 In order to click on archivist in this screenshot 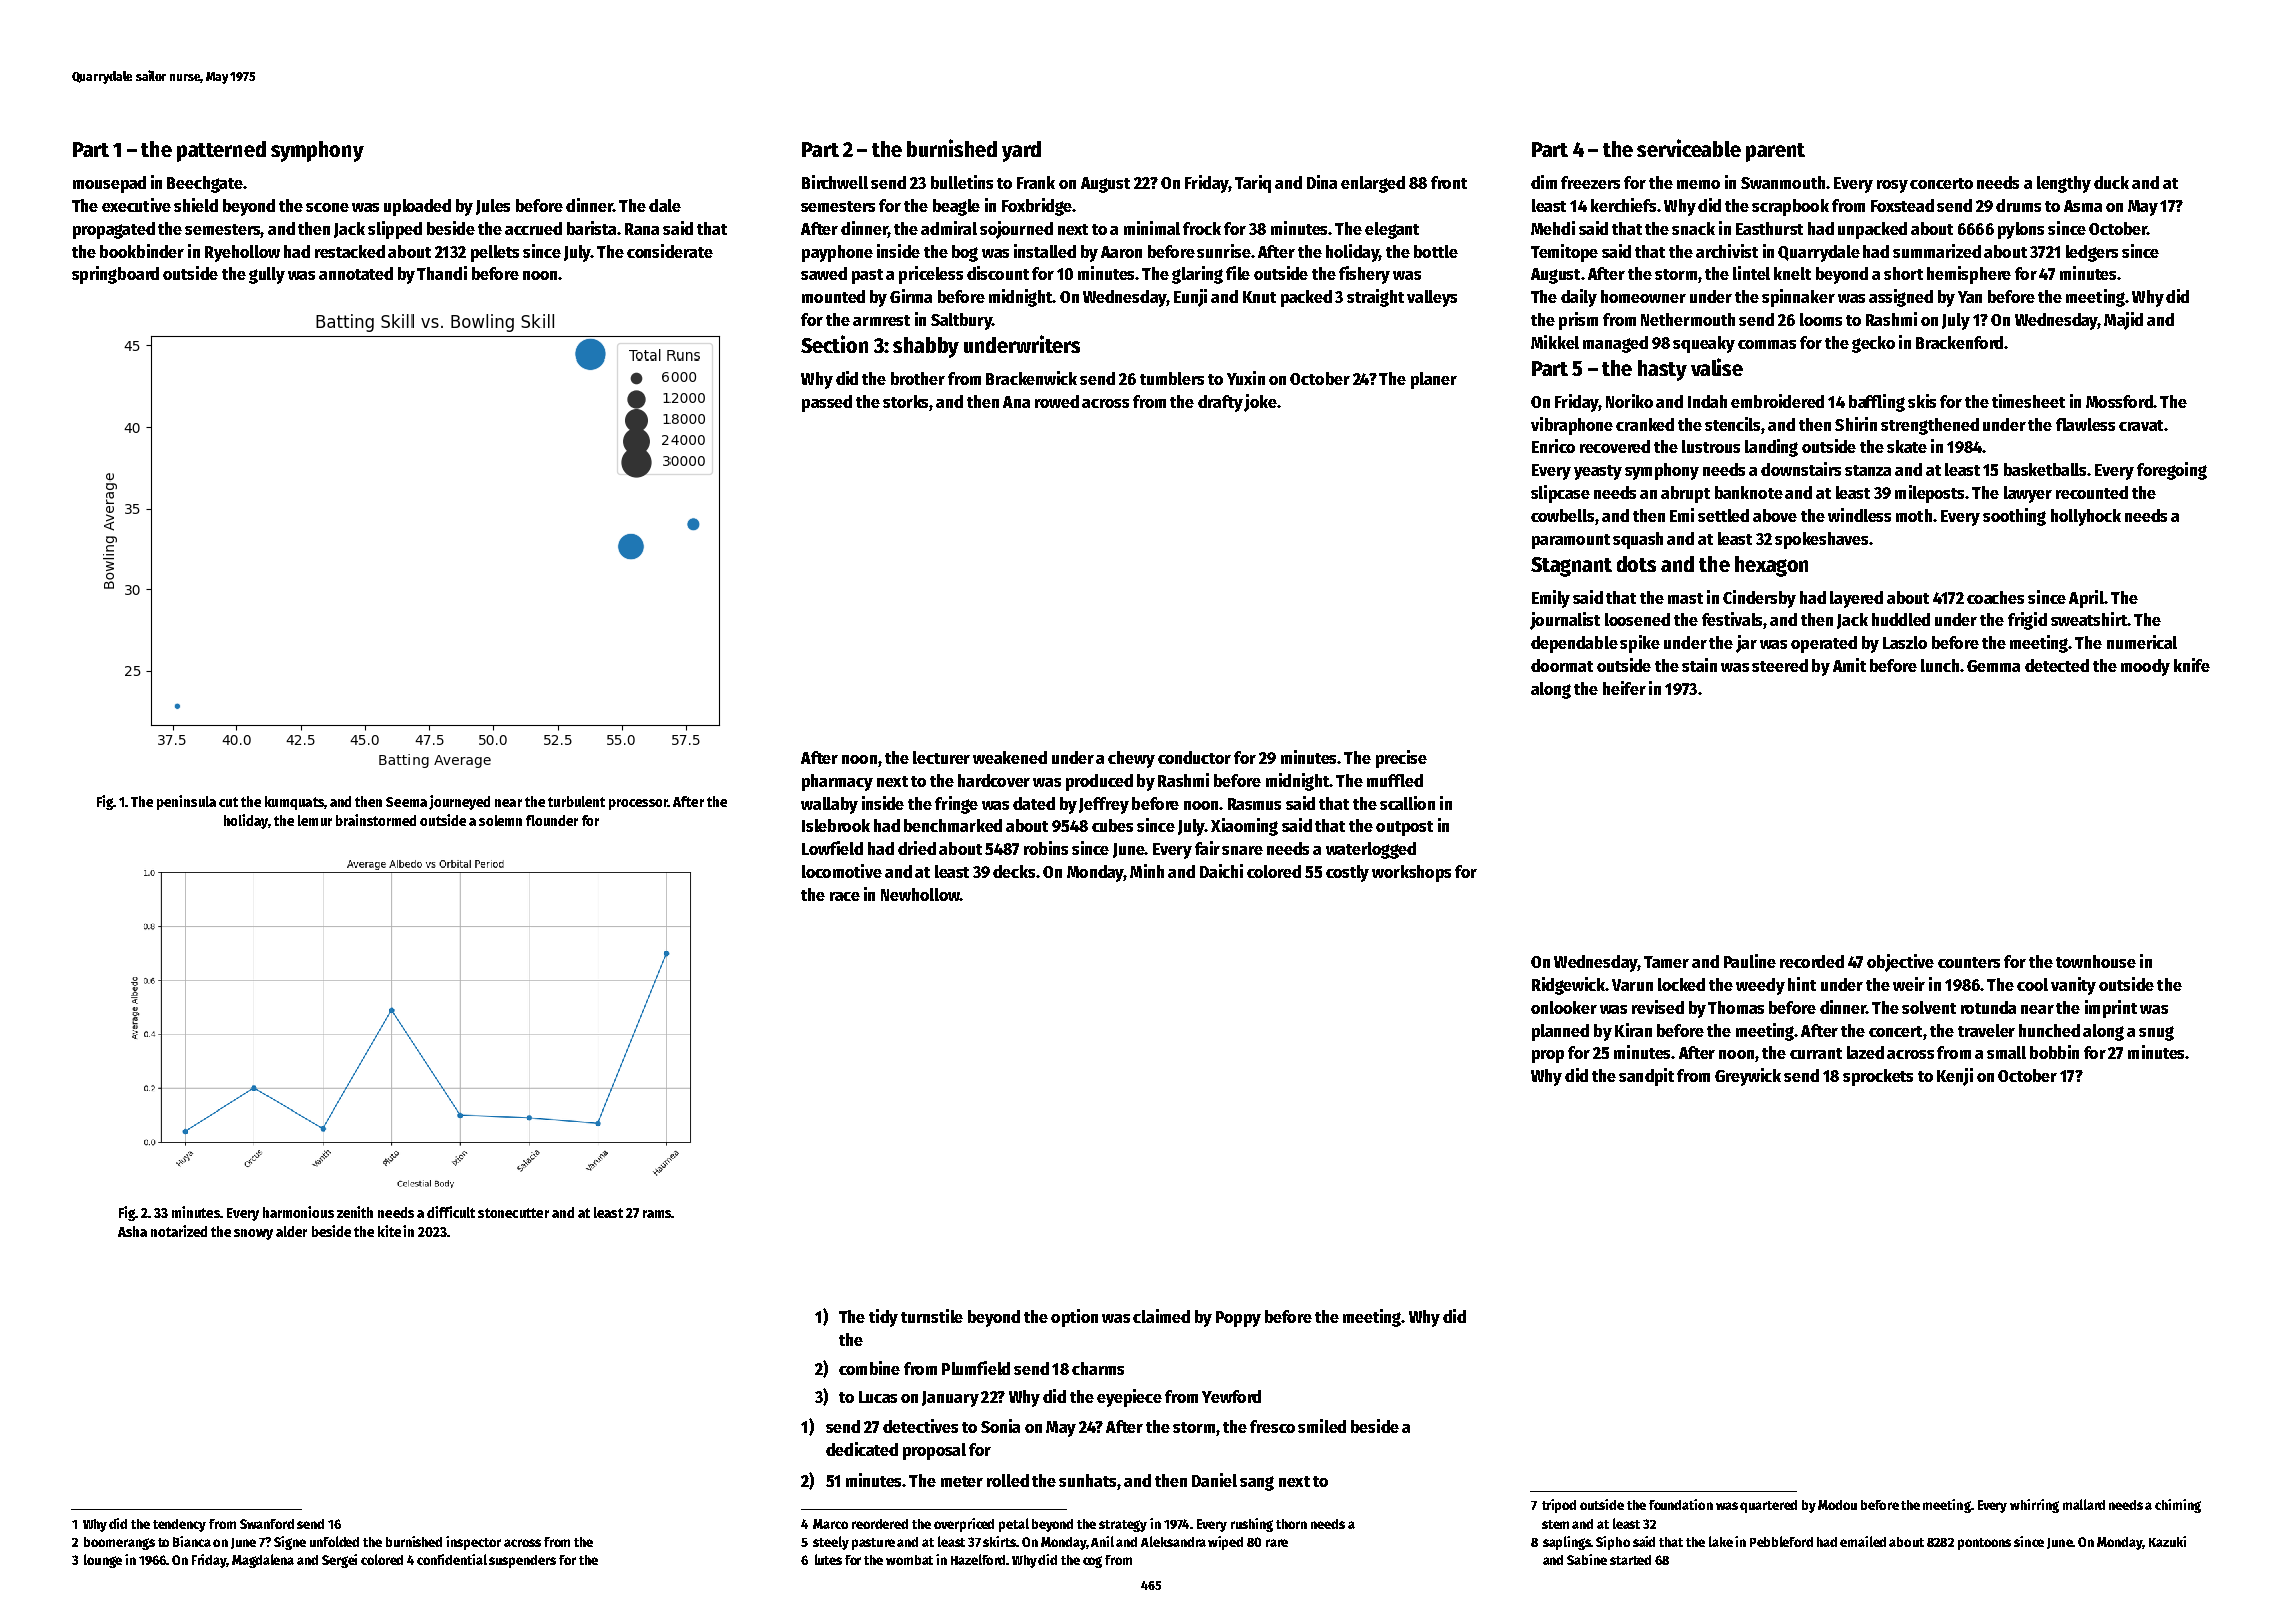, I will do `click(1727, 251)`.
